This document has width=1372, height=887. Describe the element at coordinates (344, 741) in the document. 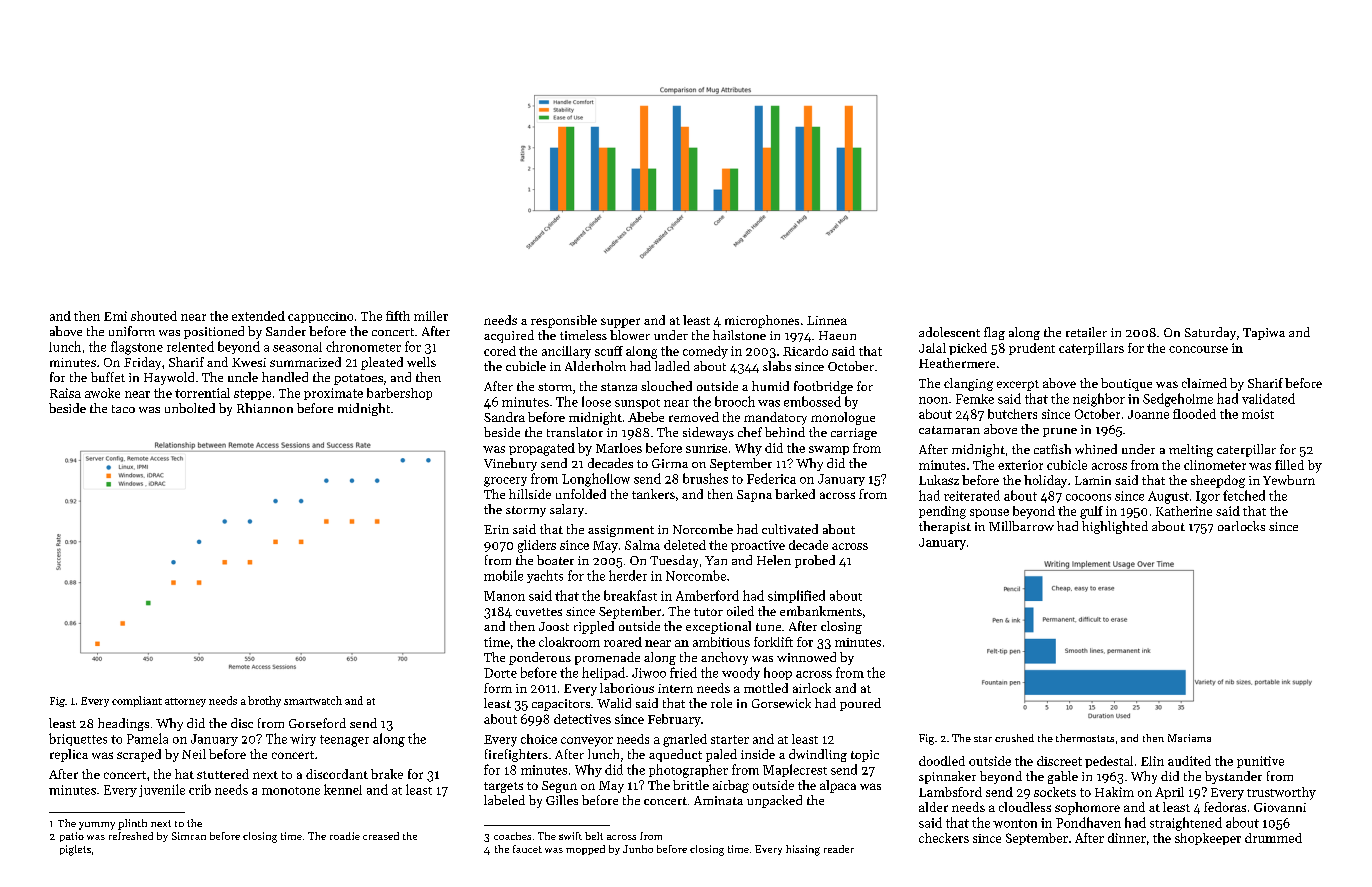

I see `teenager` at that location.
